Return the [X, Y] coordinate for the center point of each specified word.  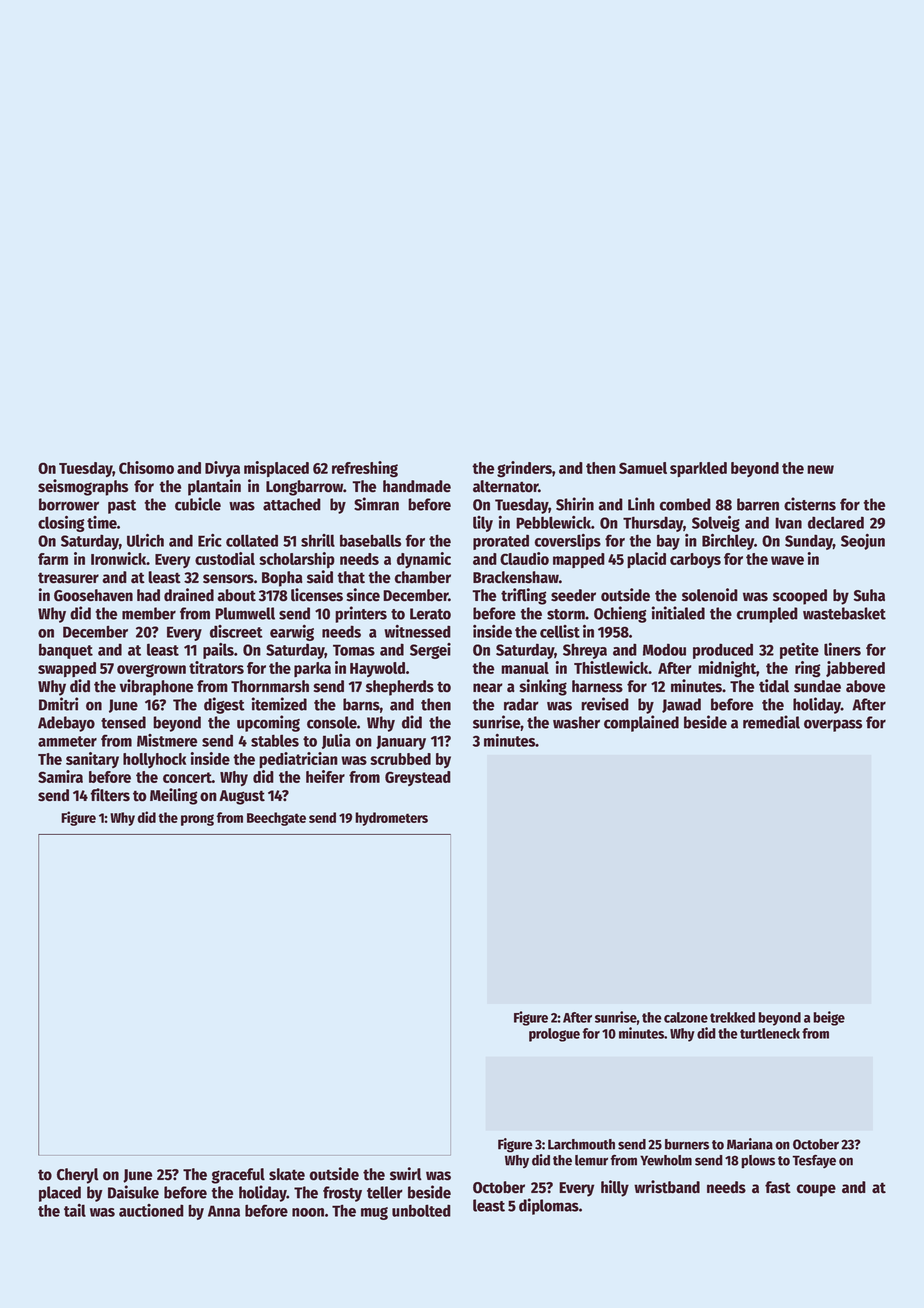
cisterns [810, 504]
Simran [376, 504]
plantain [214, 487]
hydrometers [391, 819]
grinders [524, 469]
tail [75, 1210]
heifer [325, 776]
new [820, 469]
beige [829, 1018]
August [242, 797]
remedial [771, 722]
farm [53, 559]
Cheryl [78, 1176]
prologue [554, 1035]
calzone [686, 1017]
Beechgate [276, 819]
